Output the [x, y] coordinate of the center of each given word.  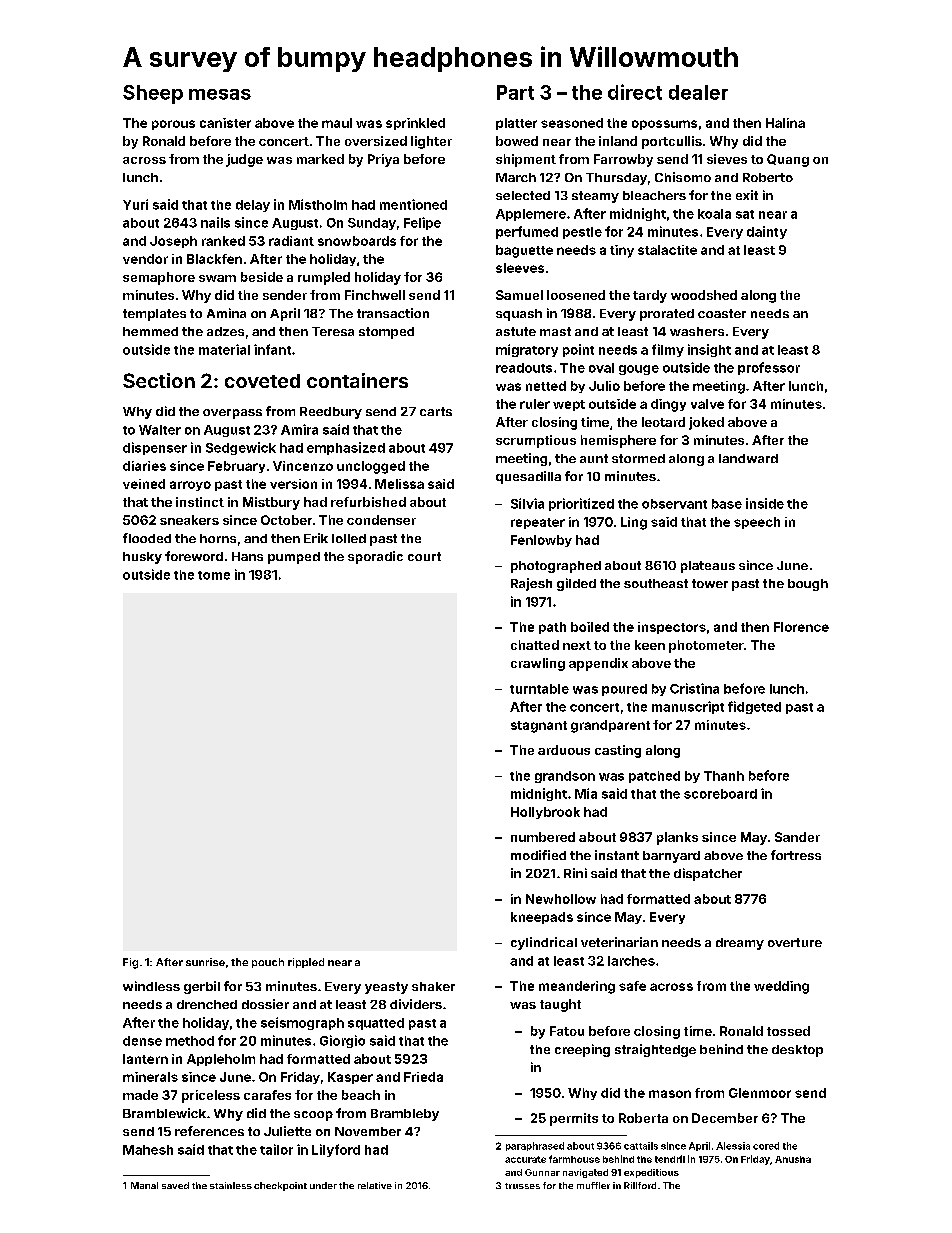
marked [320, 159]
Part [515, 92]
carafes [267, 1095]
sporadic [375, 557]
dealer [698, 92]
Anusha [793, 1159]
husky [142, 558]
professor [769, 368]
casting [618, 751]
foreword [194, 556]
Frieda [423, 1077]
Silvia [527, 503]
